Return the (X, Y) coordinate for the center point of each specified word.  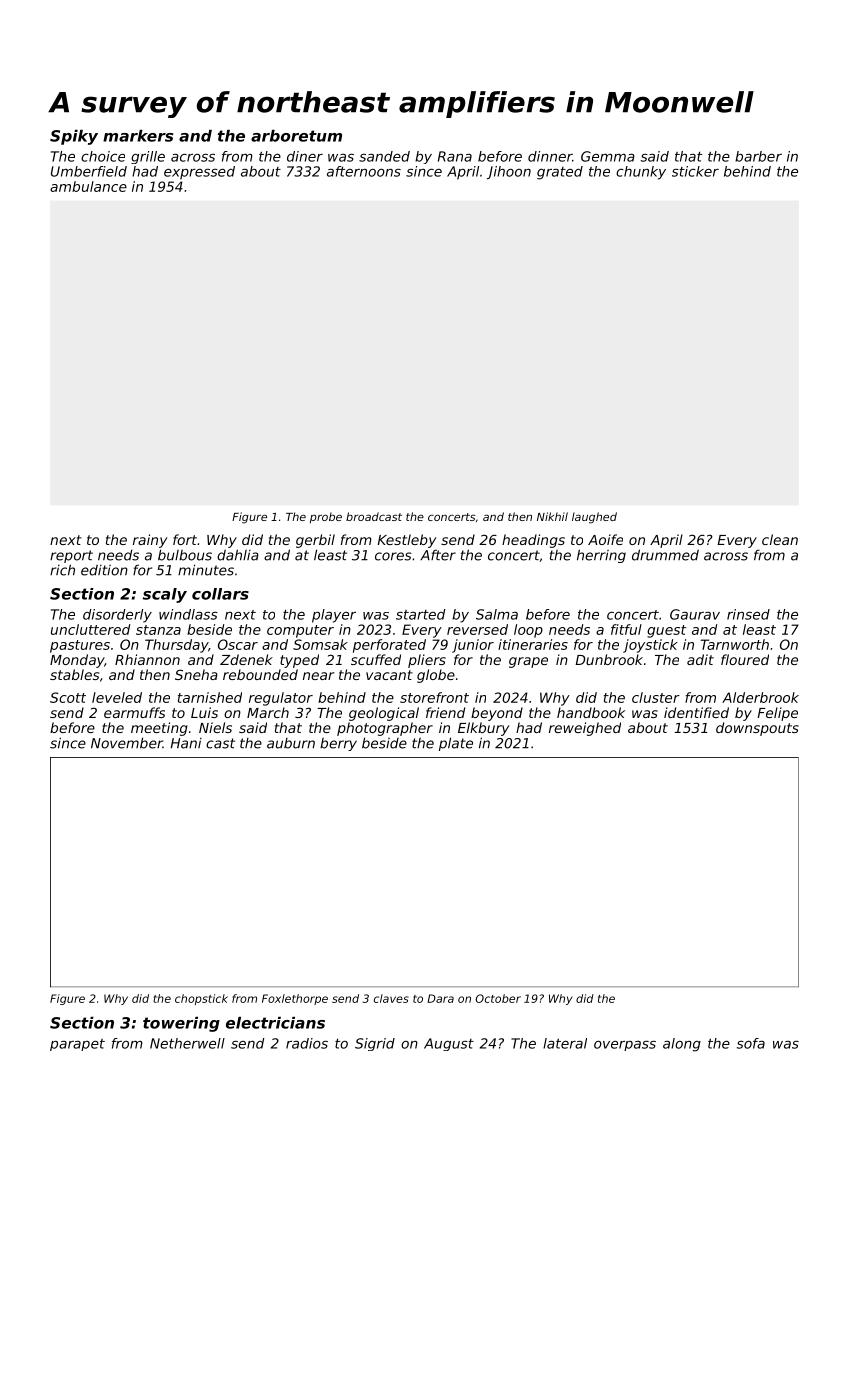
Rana (455, 156)
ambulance (88, 186)
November (127, 743)
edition (104, 570)
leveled (117, 697)
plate (456, 744)
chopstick (201, 999)
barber (758, 156)
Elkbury (484, 729)
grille (148, 157)
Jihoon (509, 172)
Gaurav (695, 614)
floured (745, 659)
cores (393, 556)
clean (780, 539)
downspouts (757, 729)
